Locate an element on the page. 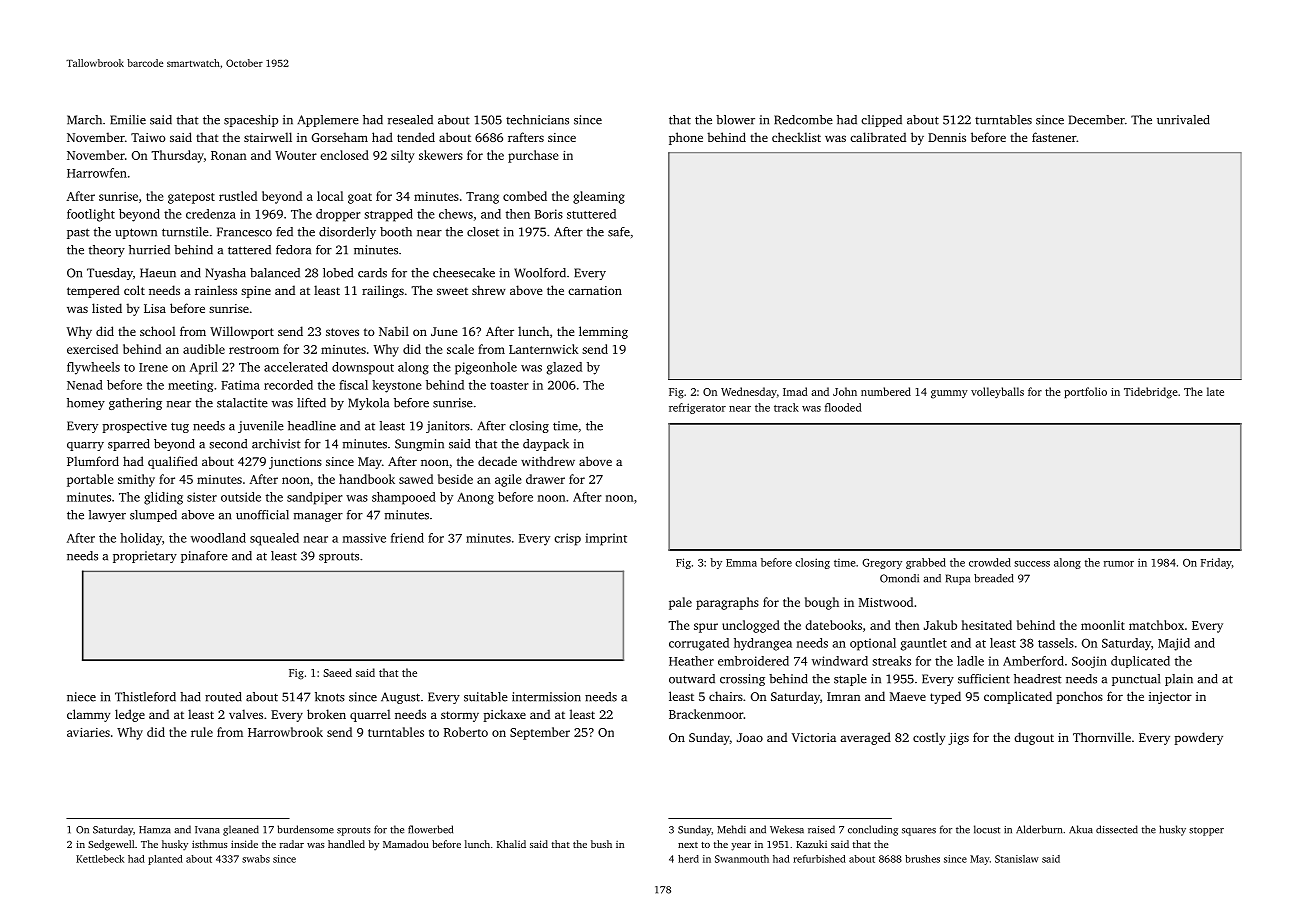  spaceship is located at coordinates (251, 121).
